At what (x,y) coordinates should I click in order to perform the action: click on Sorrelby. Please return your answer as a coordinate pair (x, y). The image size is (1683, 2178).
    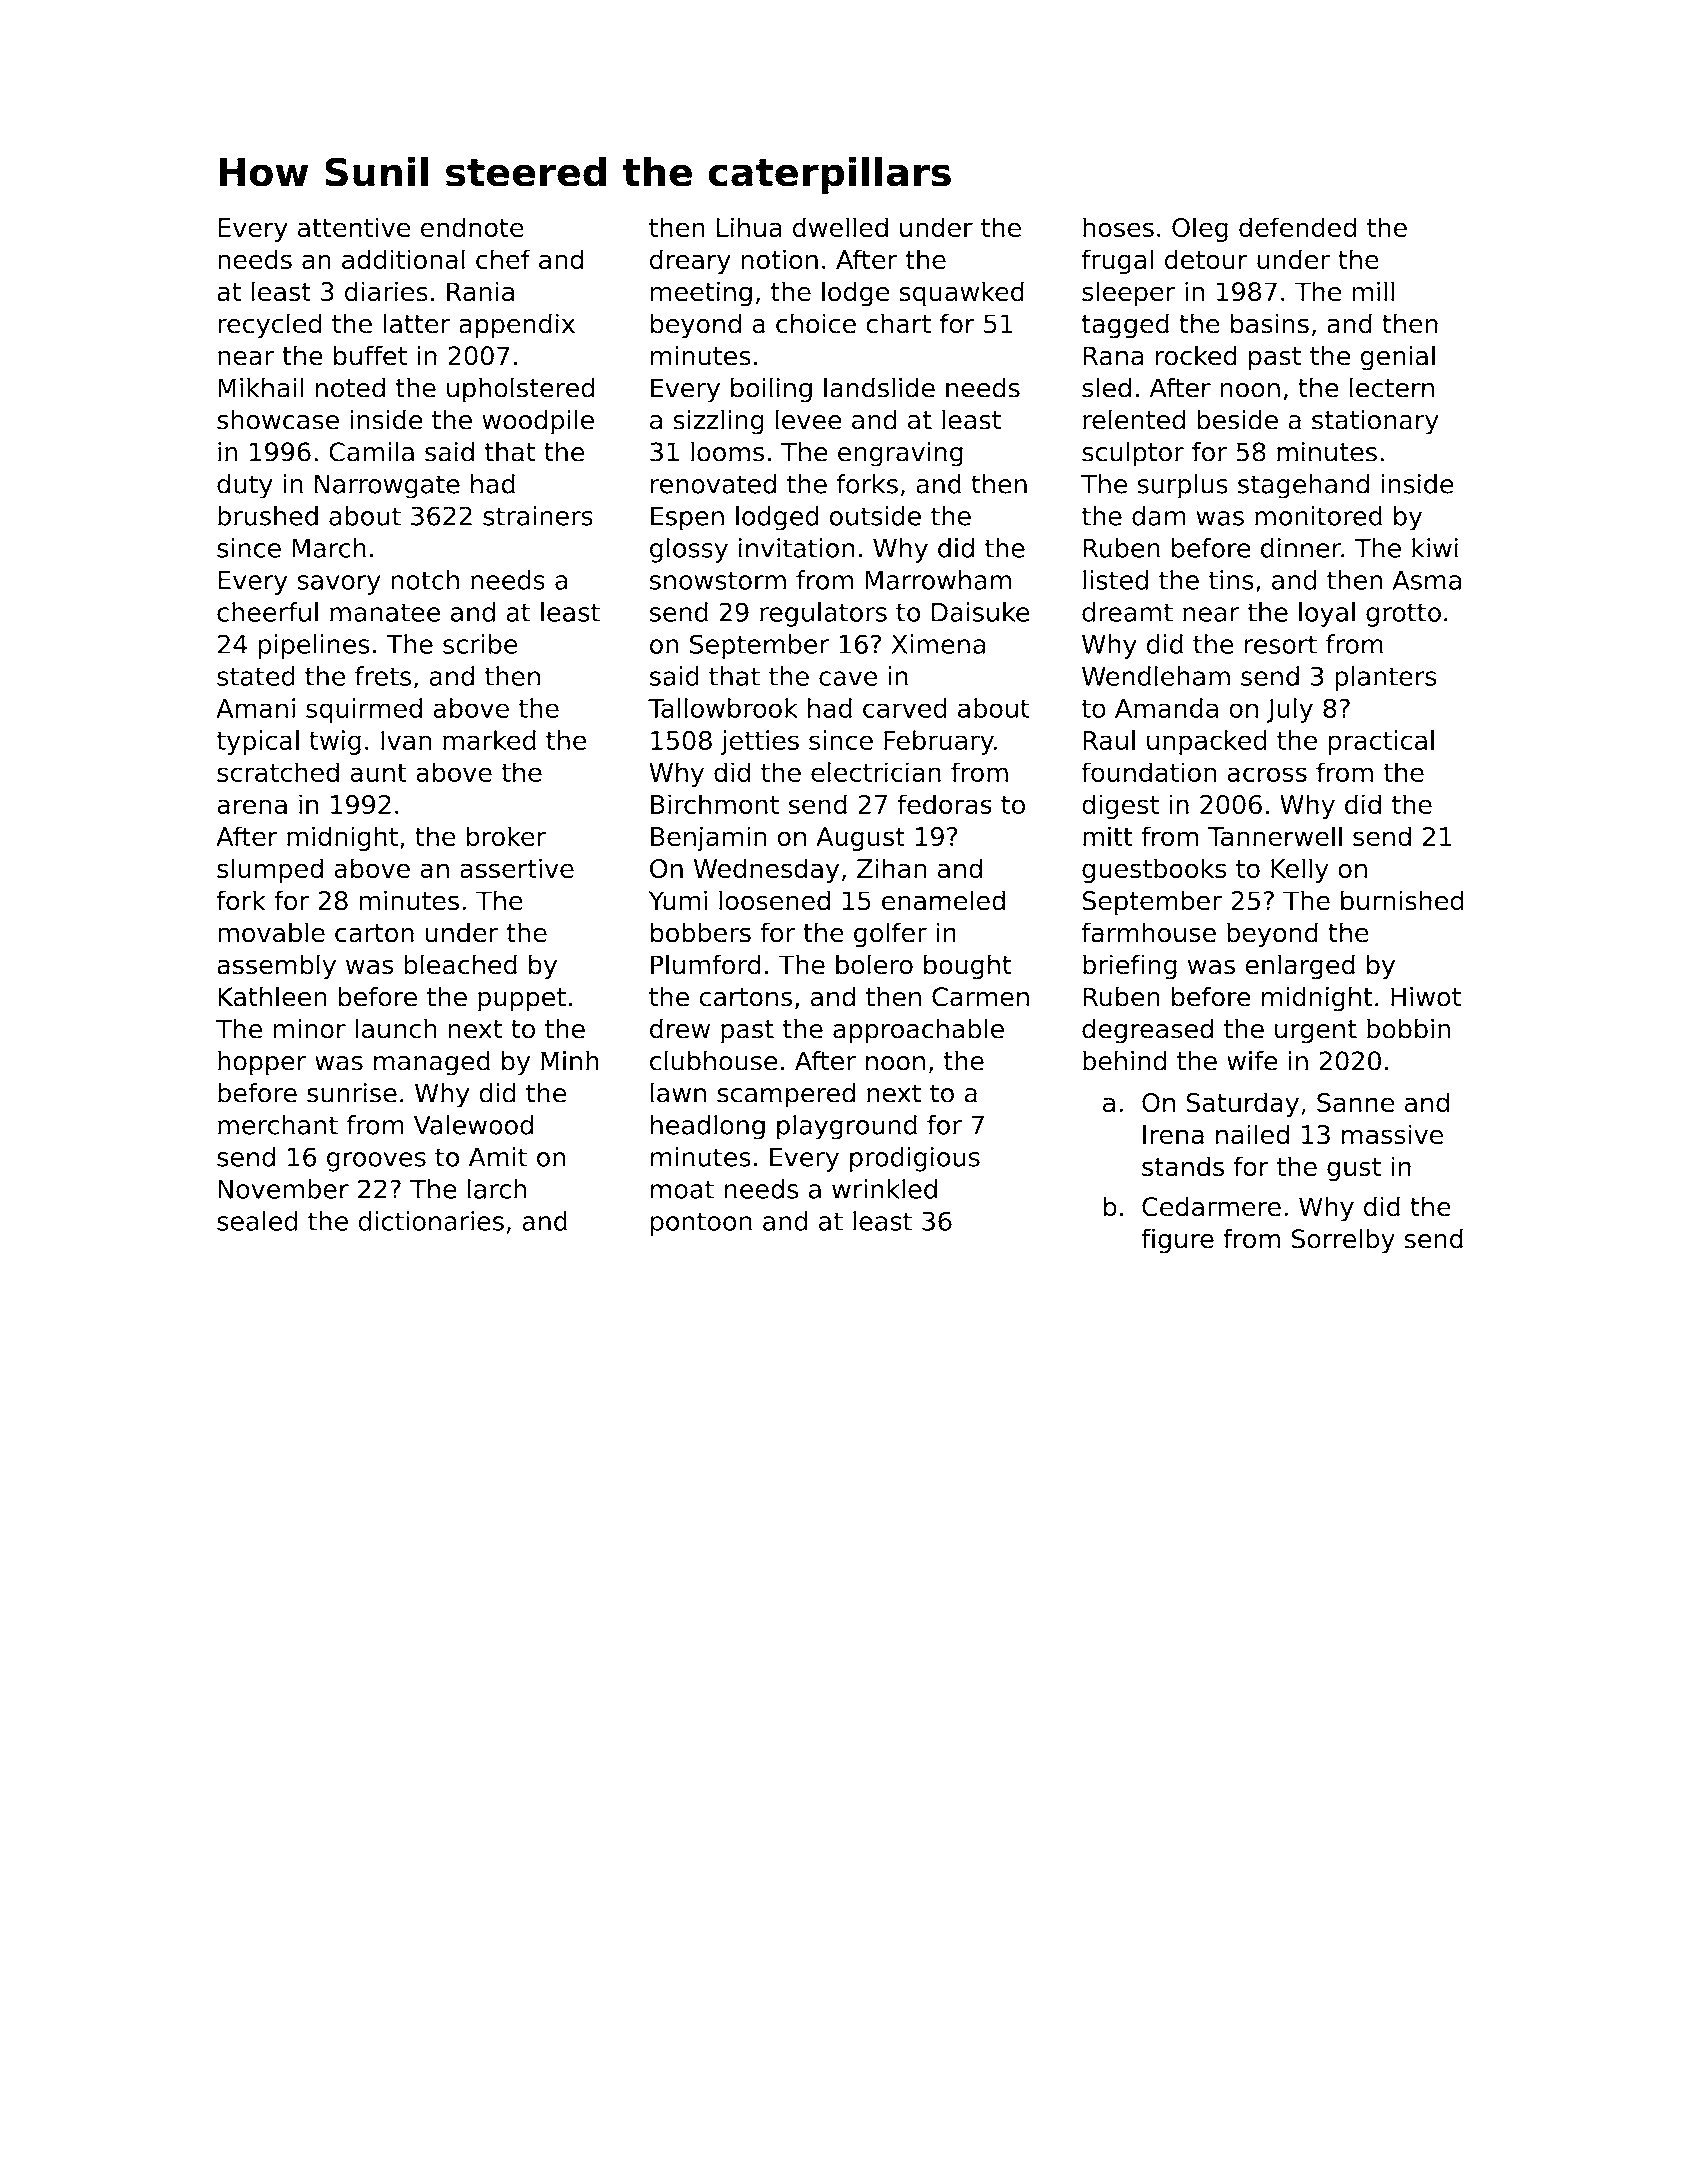
    Looking at the image, I should click on (1343, 1240).
